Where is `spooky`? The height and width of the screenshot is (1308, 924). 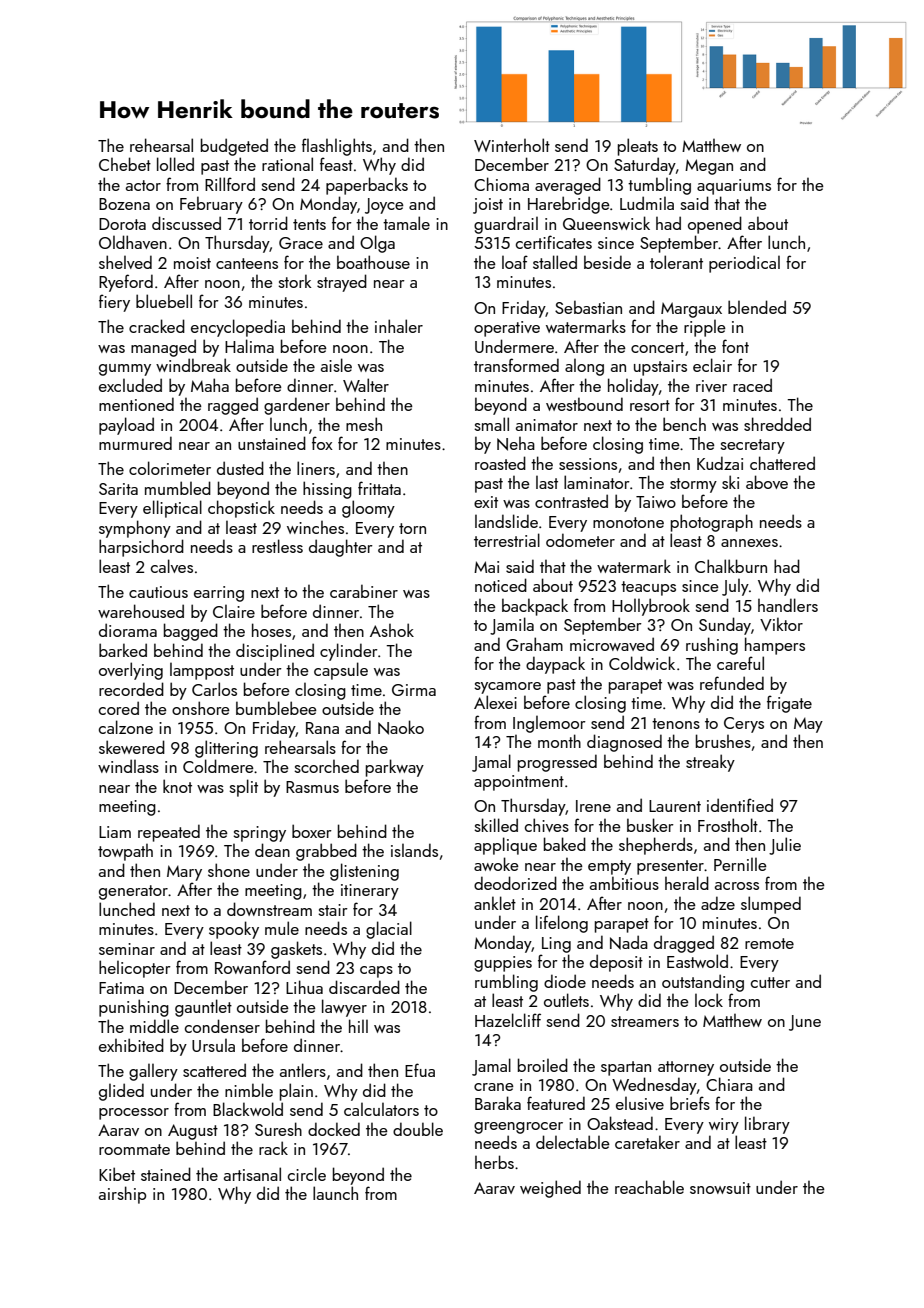 spooky is located at coordinates (234, 930).
